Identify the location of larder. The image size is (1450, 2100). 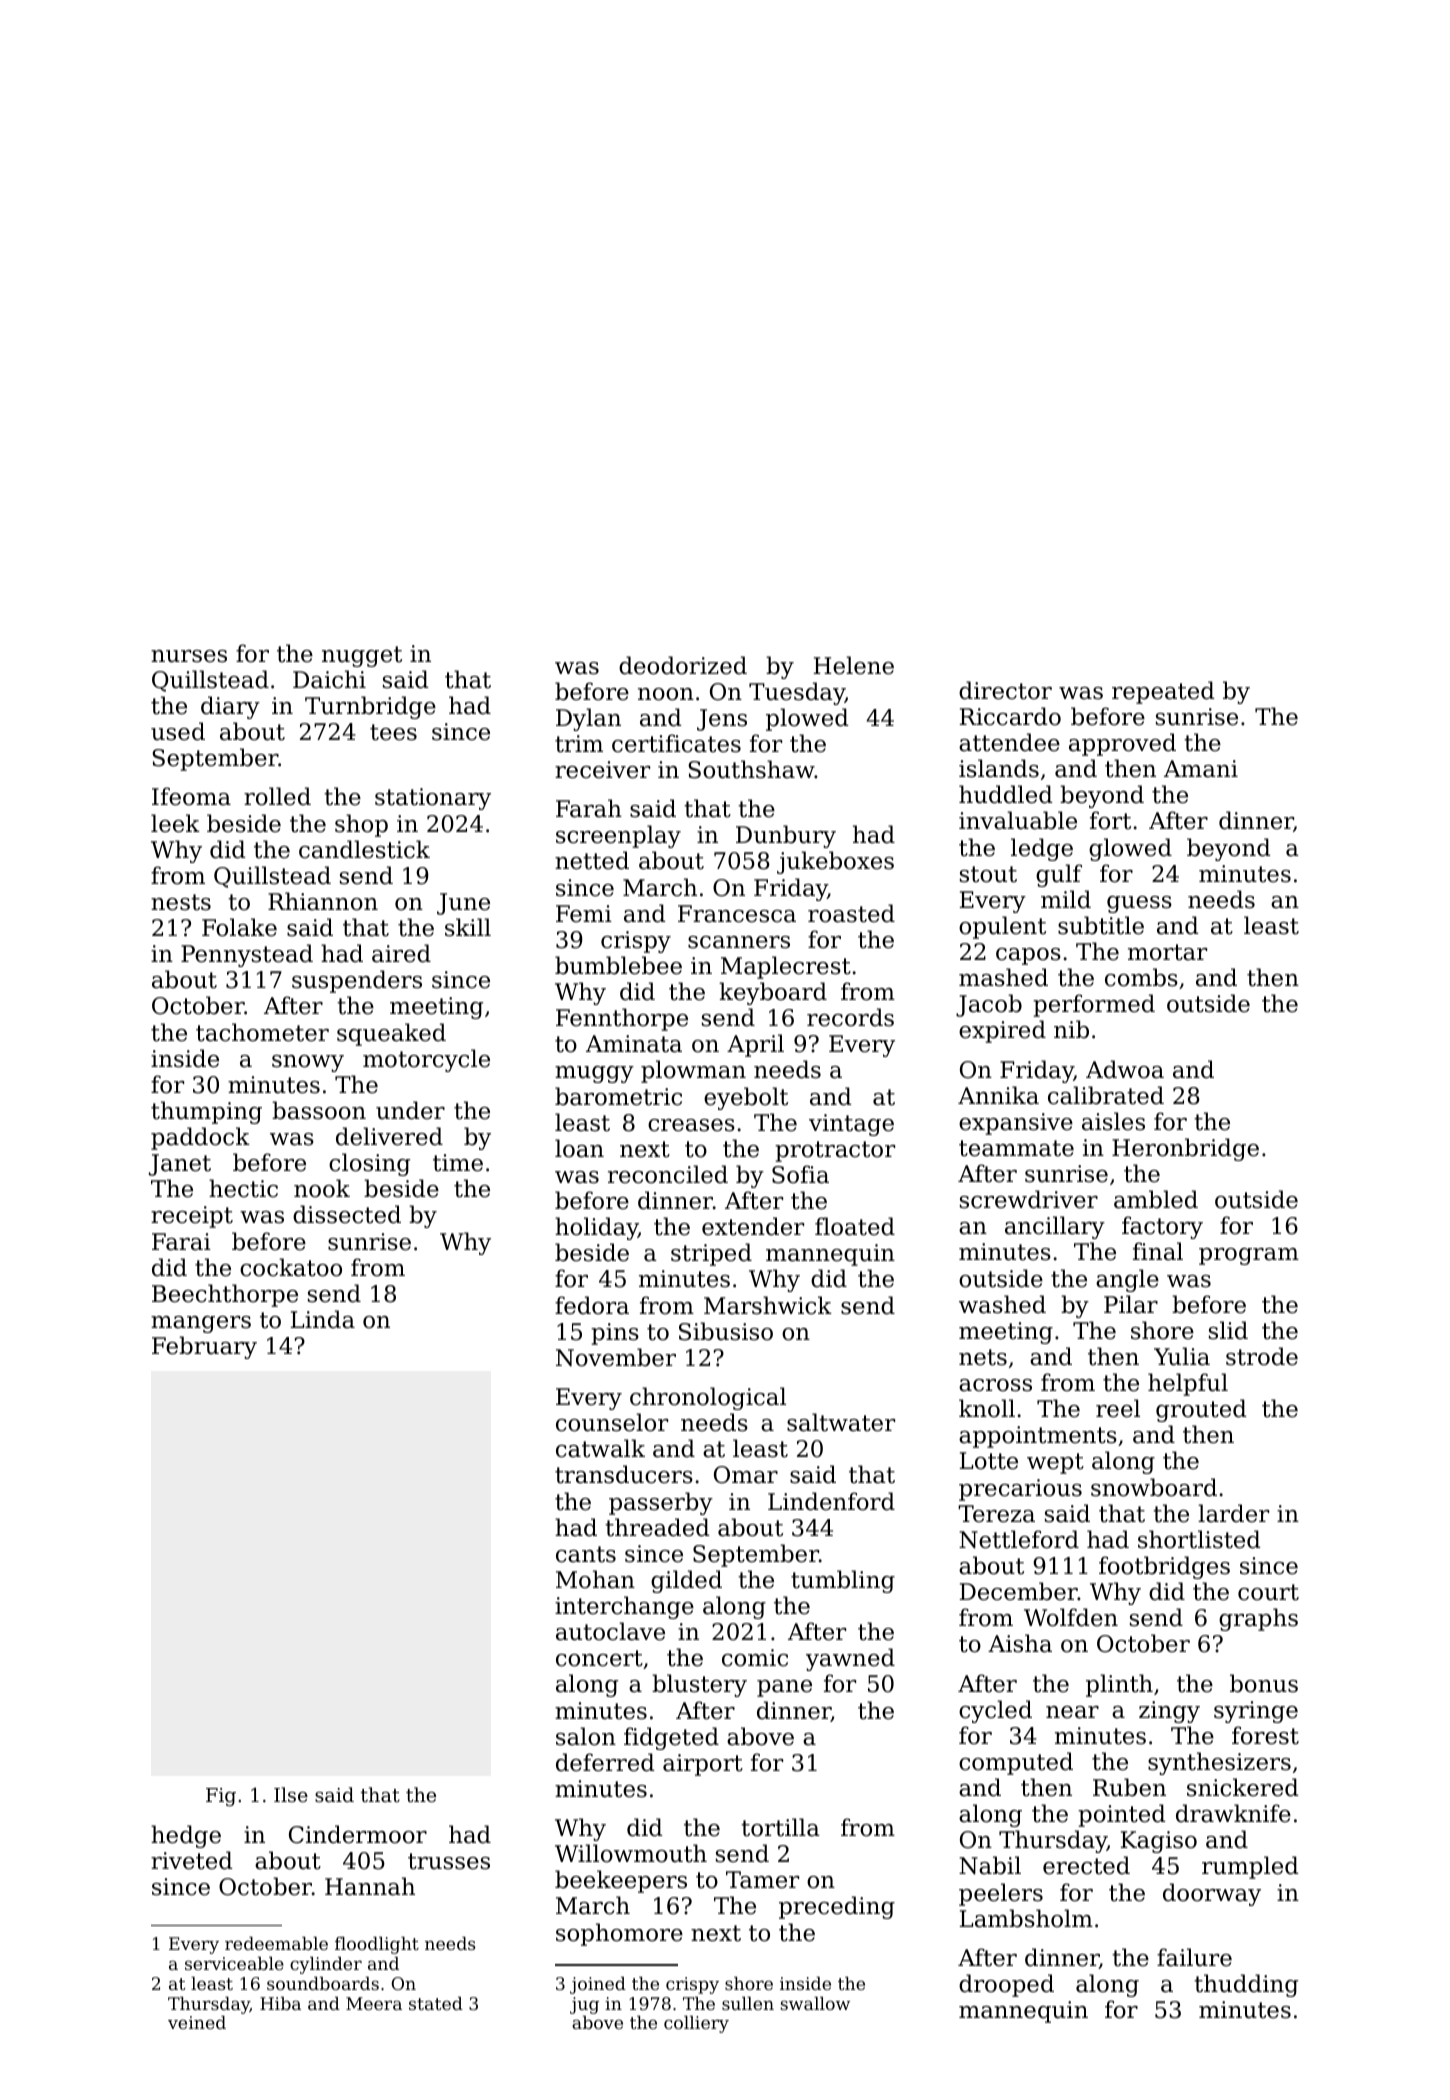
(1233, 1513).
